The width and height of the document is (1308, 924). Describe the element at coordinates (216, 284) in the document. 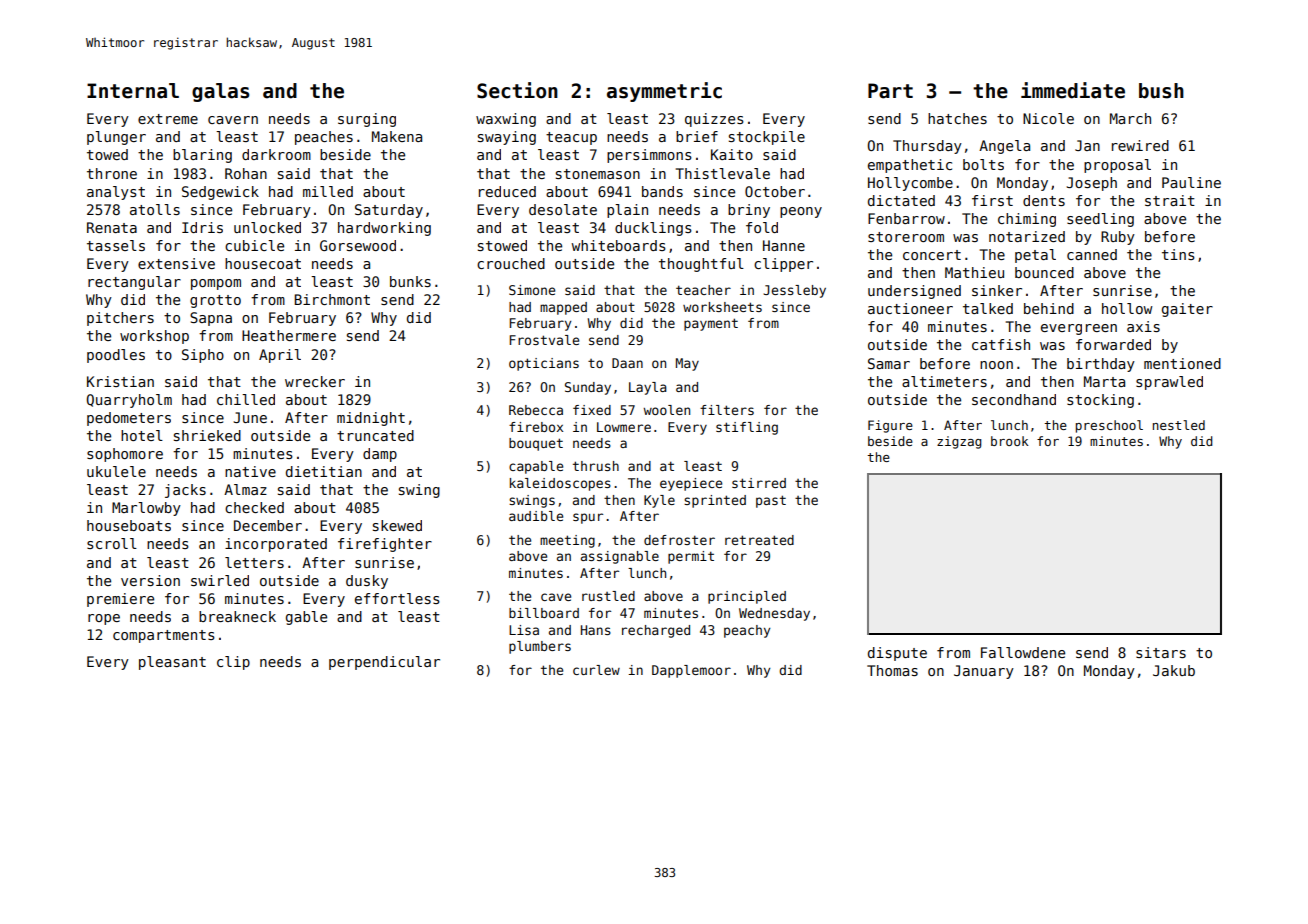

I see `pompom` at that location.
